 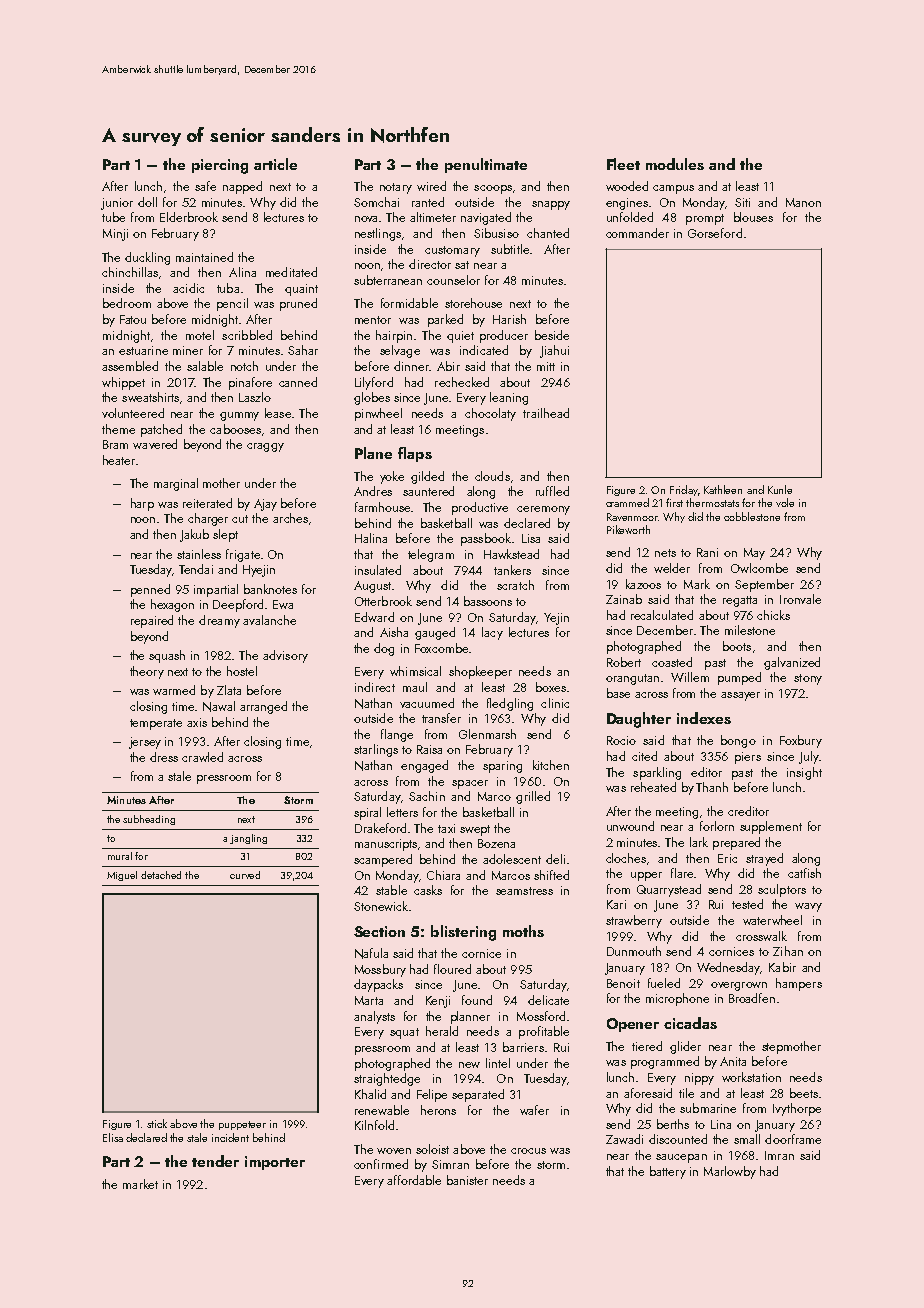 What do you see at coordinates (120, 856) in the screenshot?
I see `mural` at bounding box center [120, 856].
